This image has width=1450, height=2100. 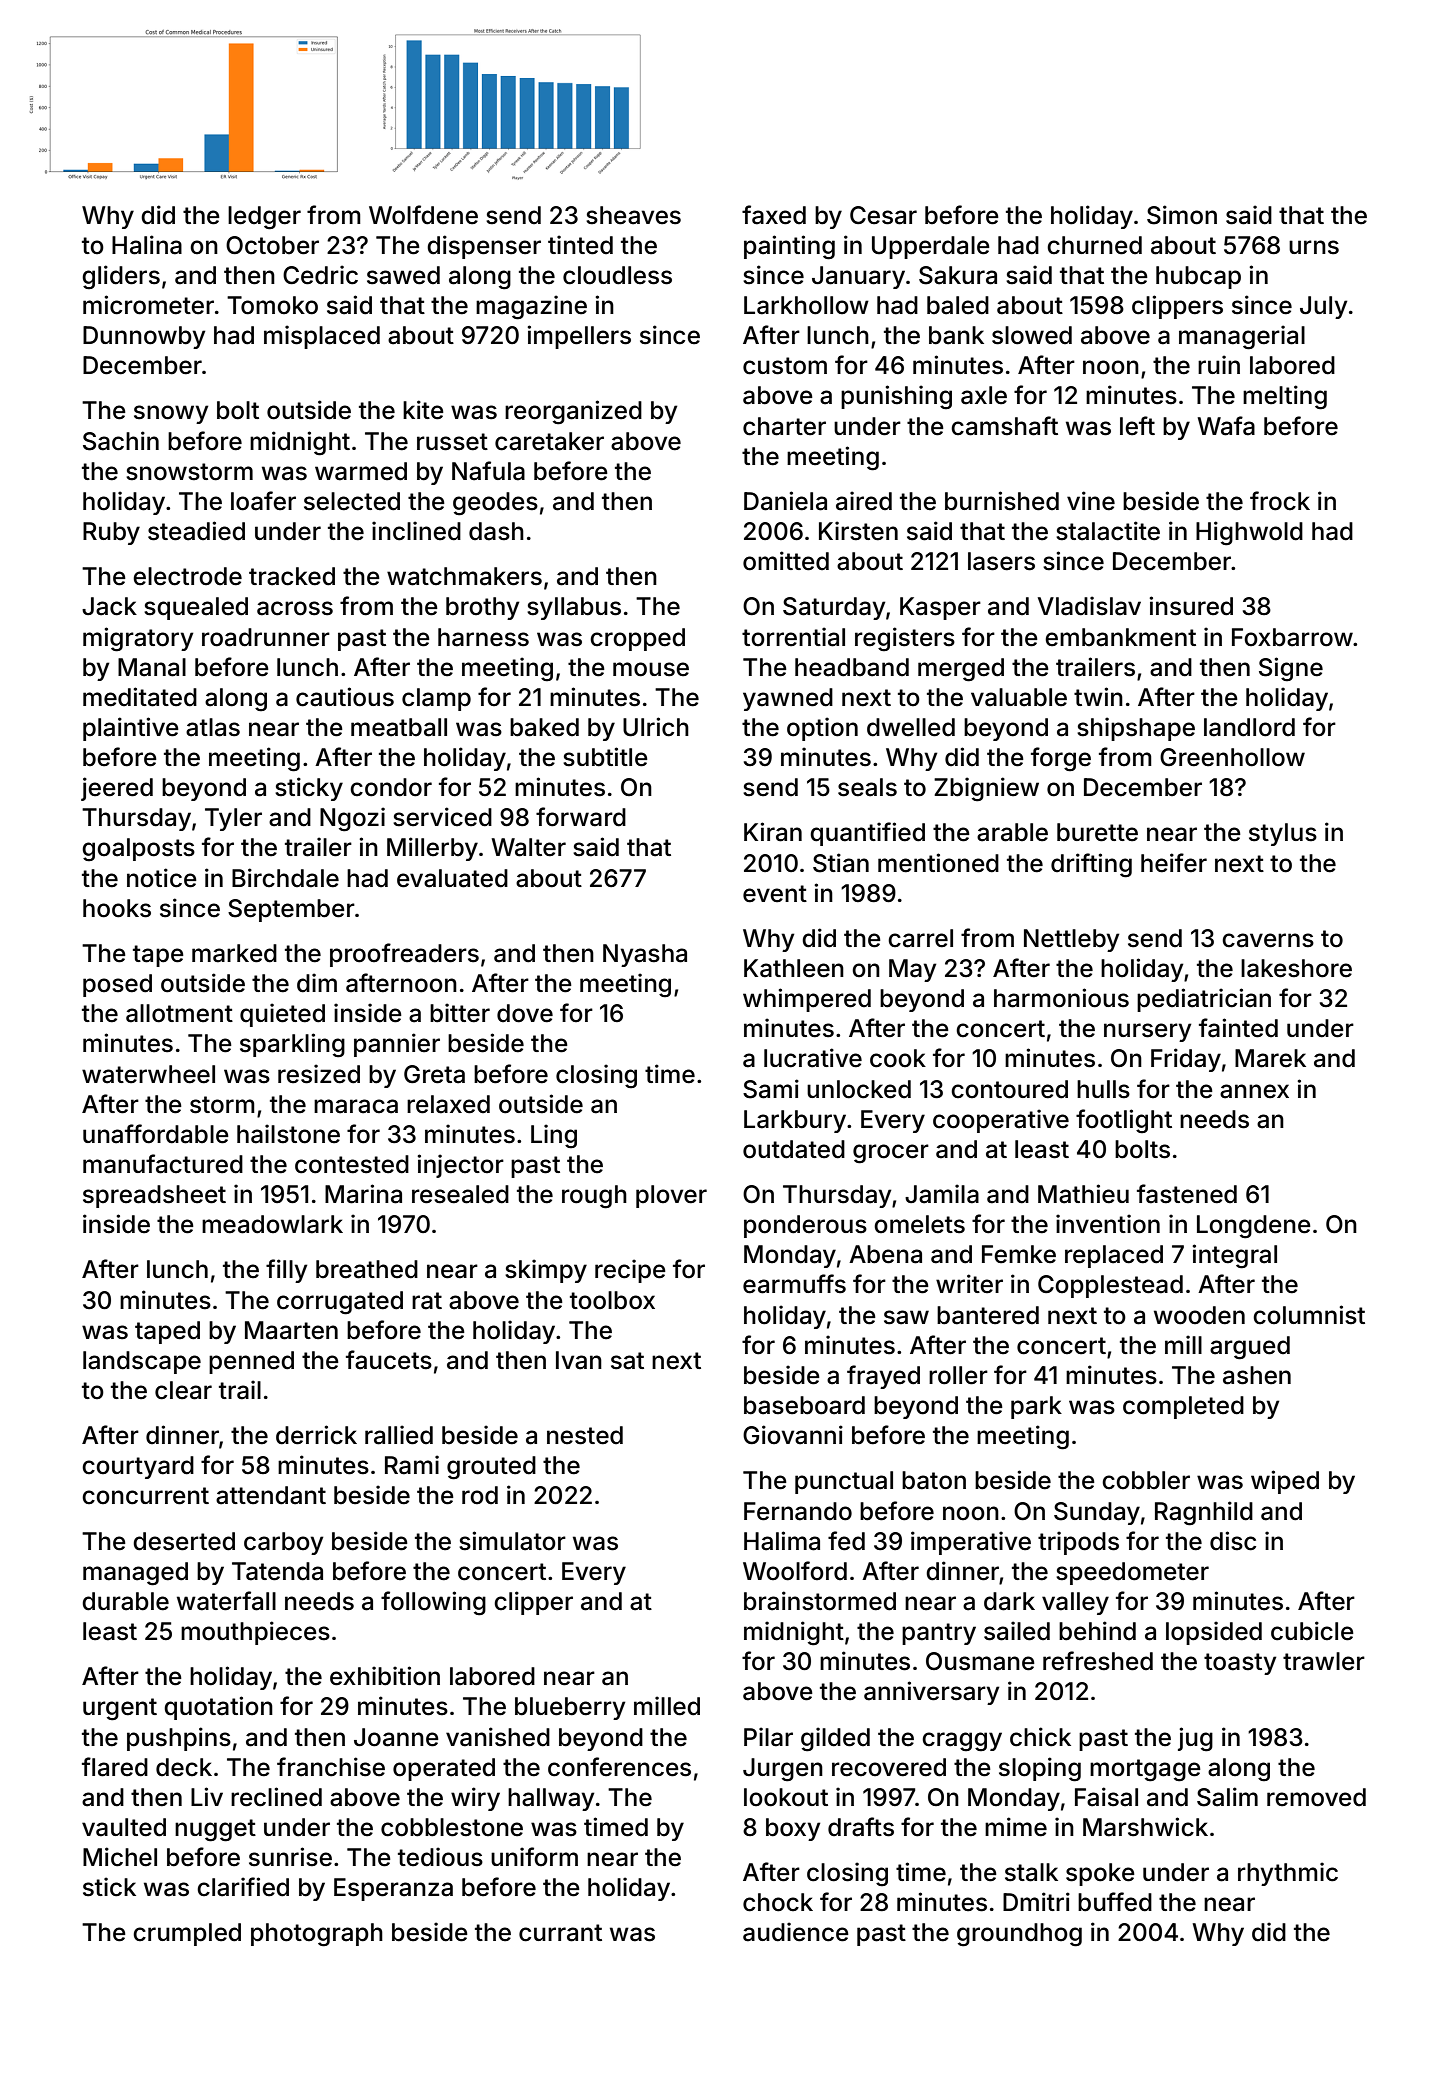 I want to click on landscape, so click(x=142, y=1362).
